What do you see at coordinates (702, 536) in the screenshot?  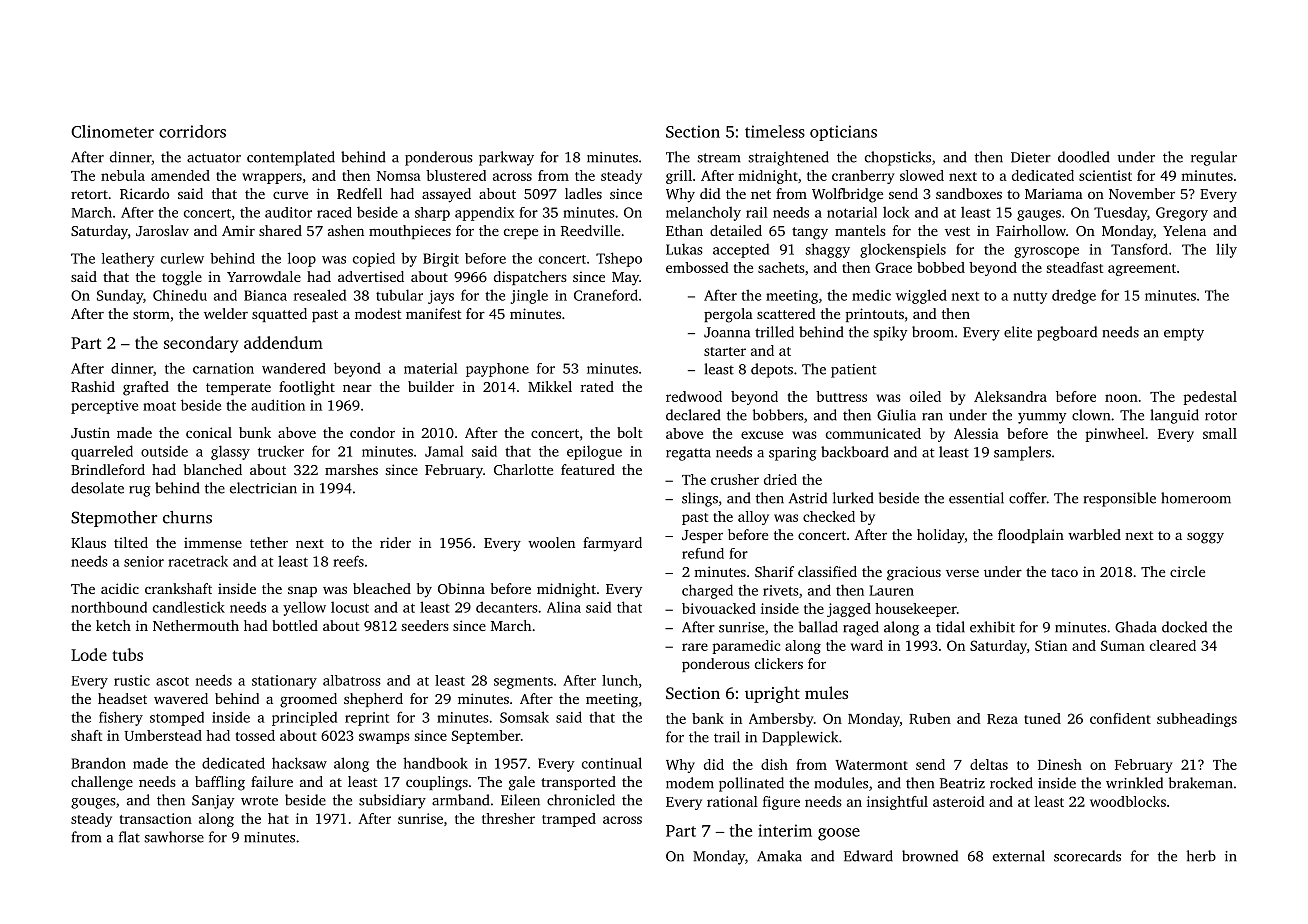 I see `Jesper` at bounding box center [702, 536].
